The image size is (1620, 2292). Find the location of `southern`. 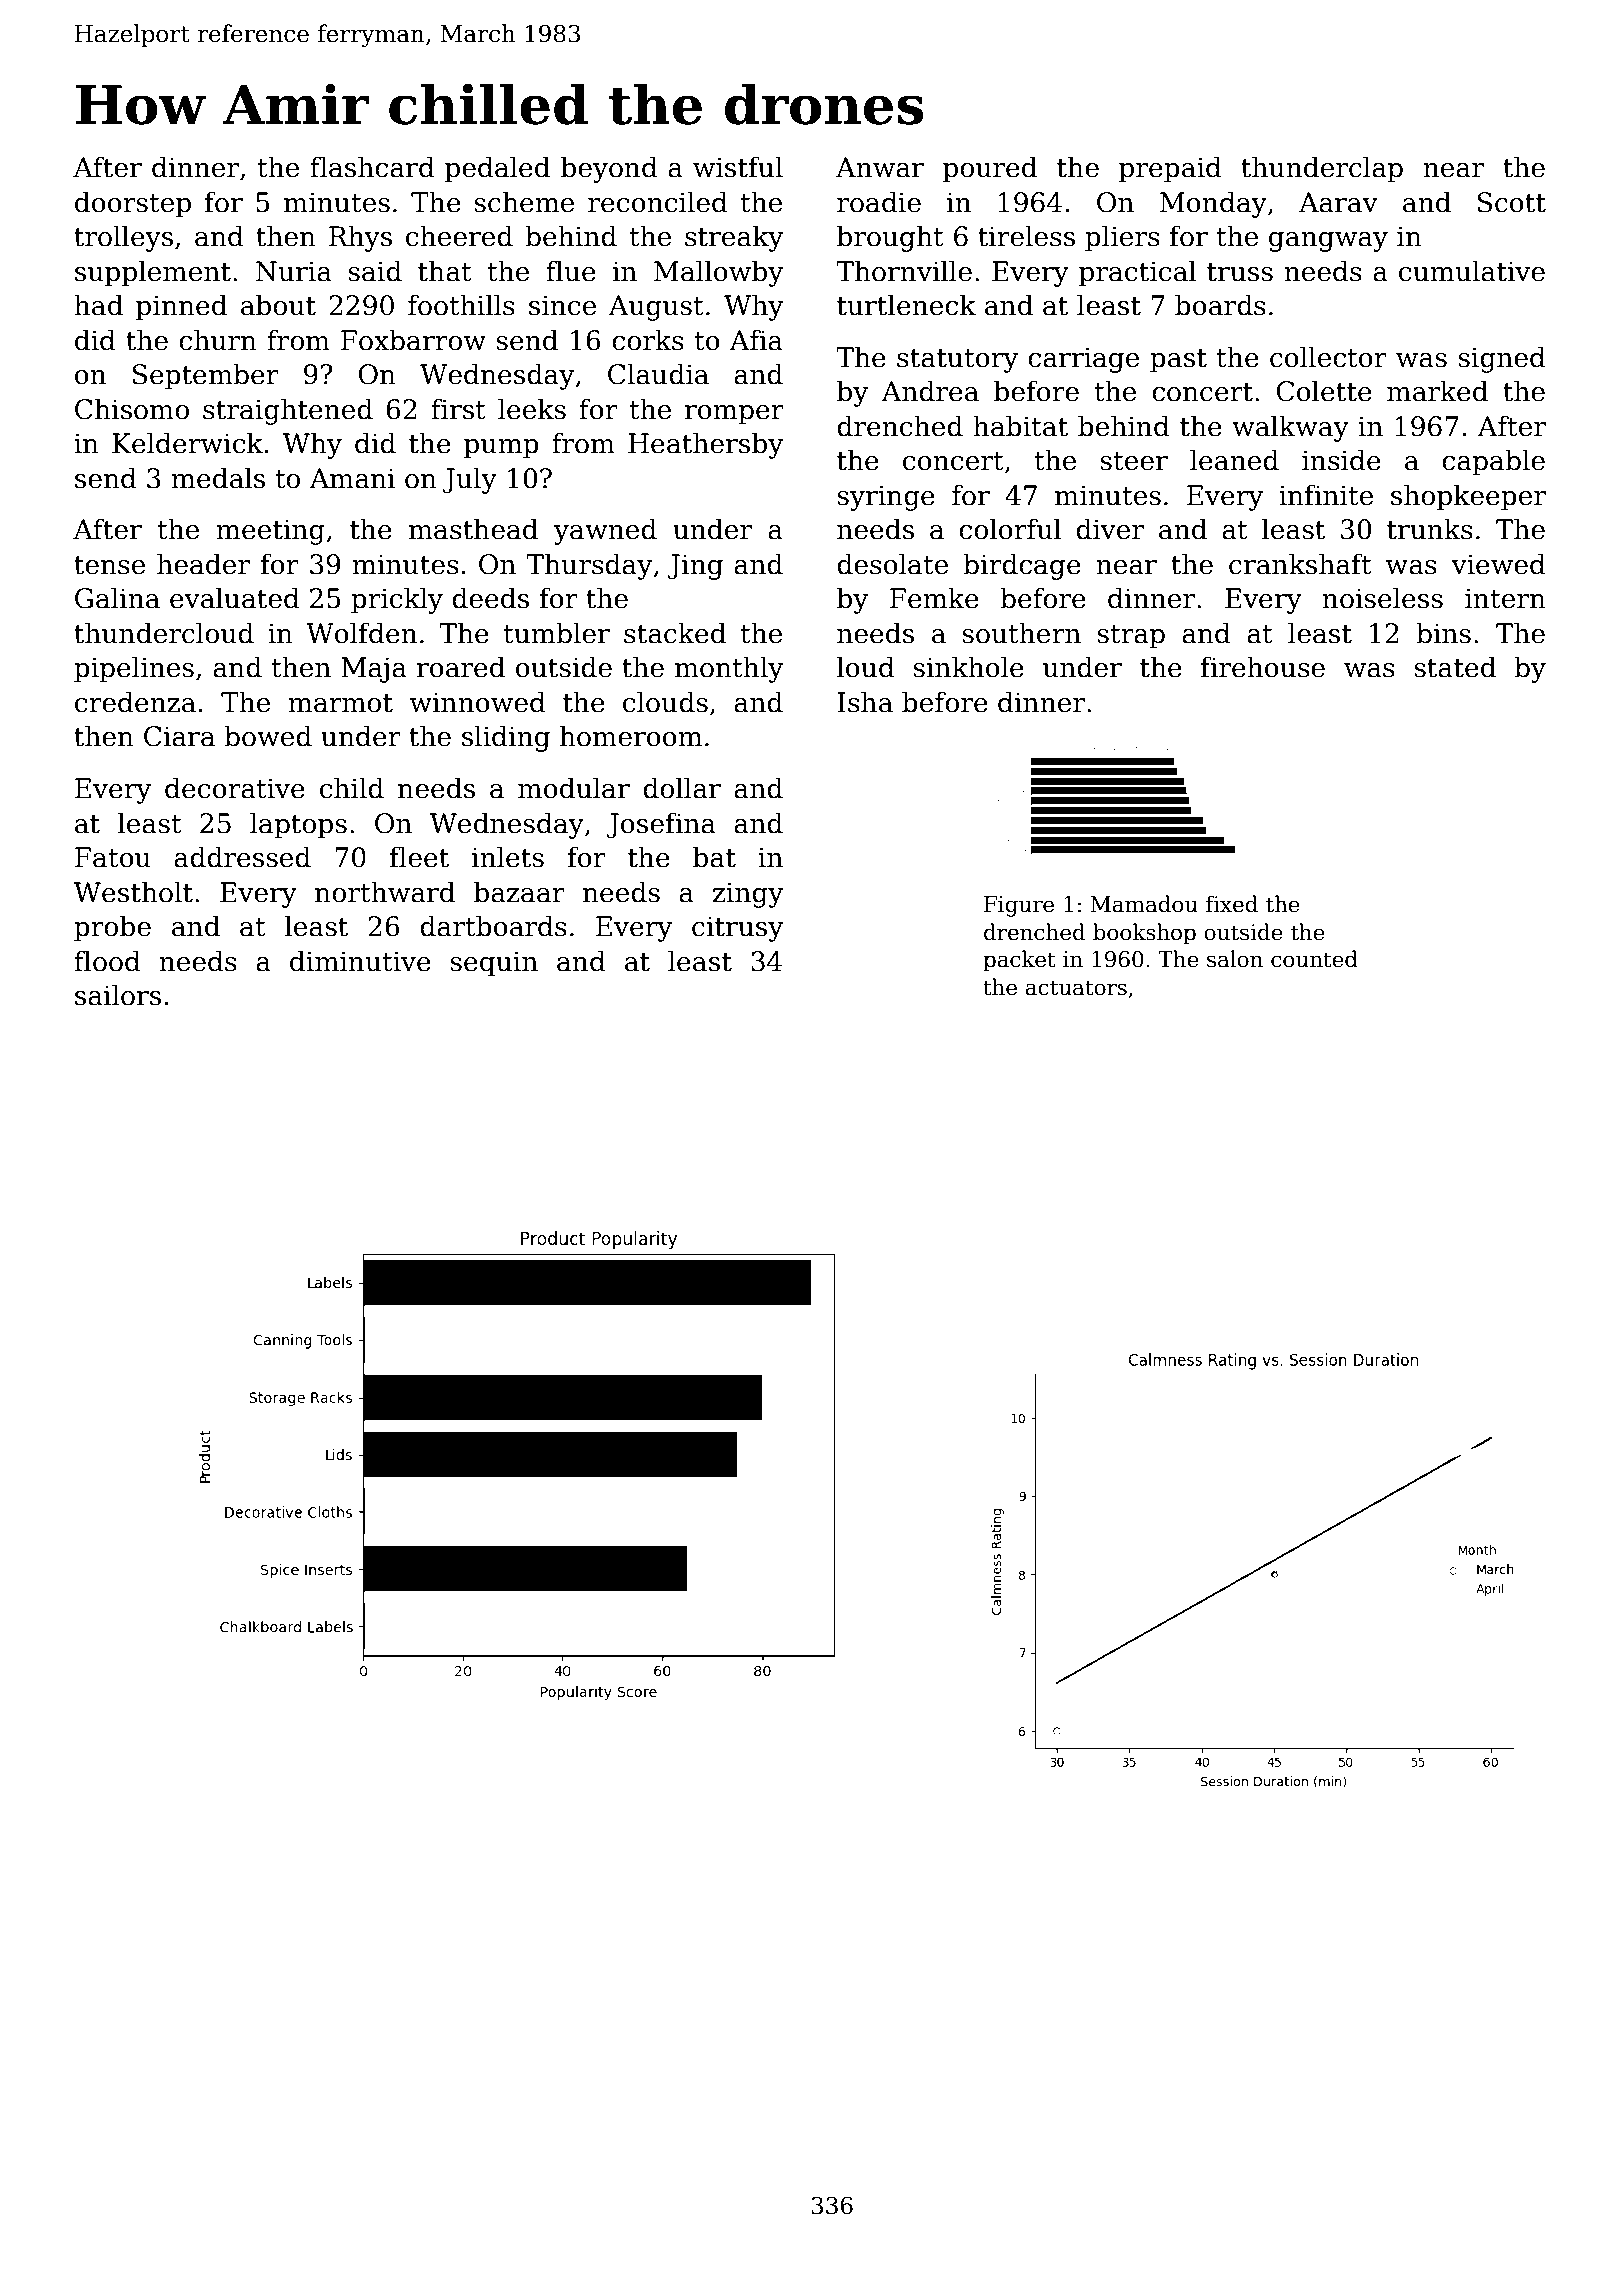

southern is located at coordinates (1021, 633).
